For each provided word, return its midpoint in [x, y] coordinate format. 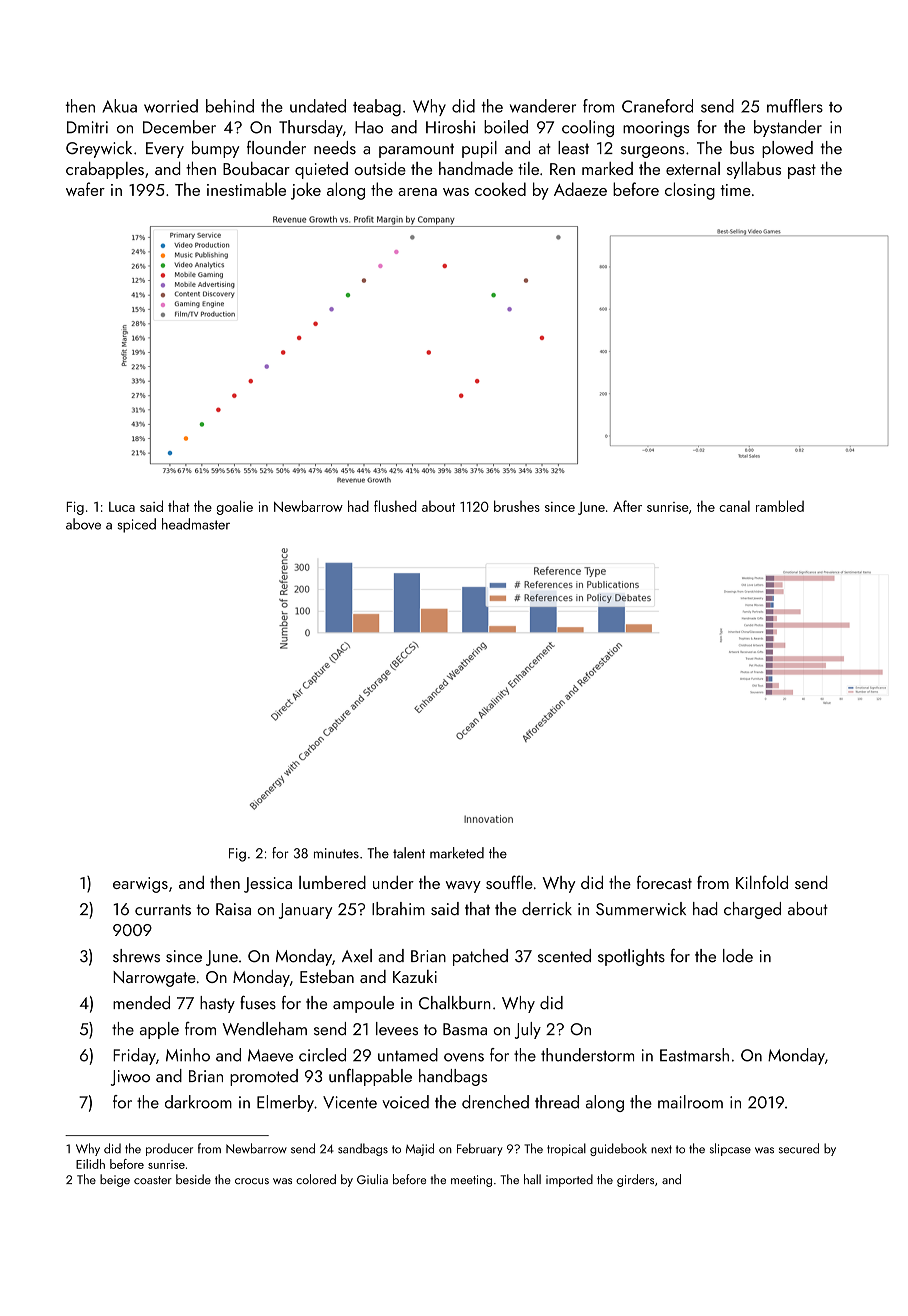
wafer [85, 189]
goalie [235, 507]
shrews [136, 956]
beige [115, 1180]
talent [409, 853]
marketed [457, 853]
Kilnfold [762, 882]
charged [752, 910]
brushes [517, 506]
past [802, 171]
